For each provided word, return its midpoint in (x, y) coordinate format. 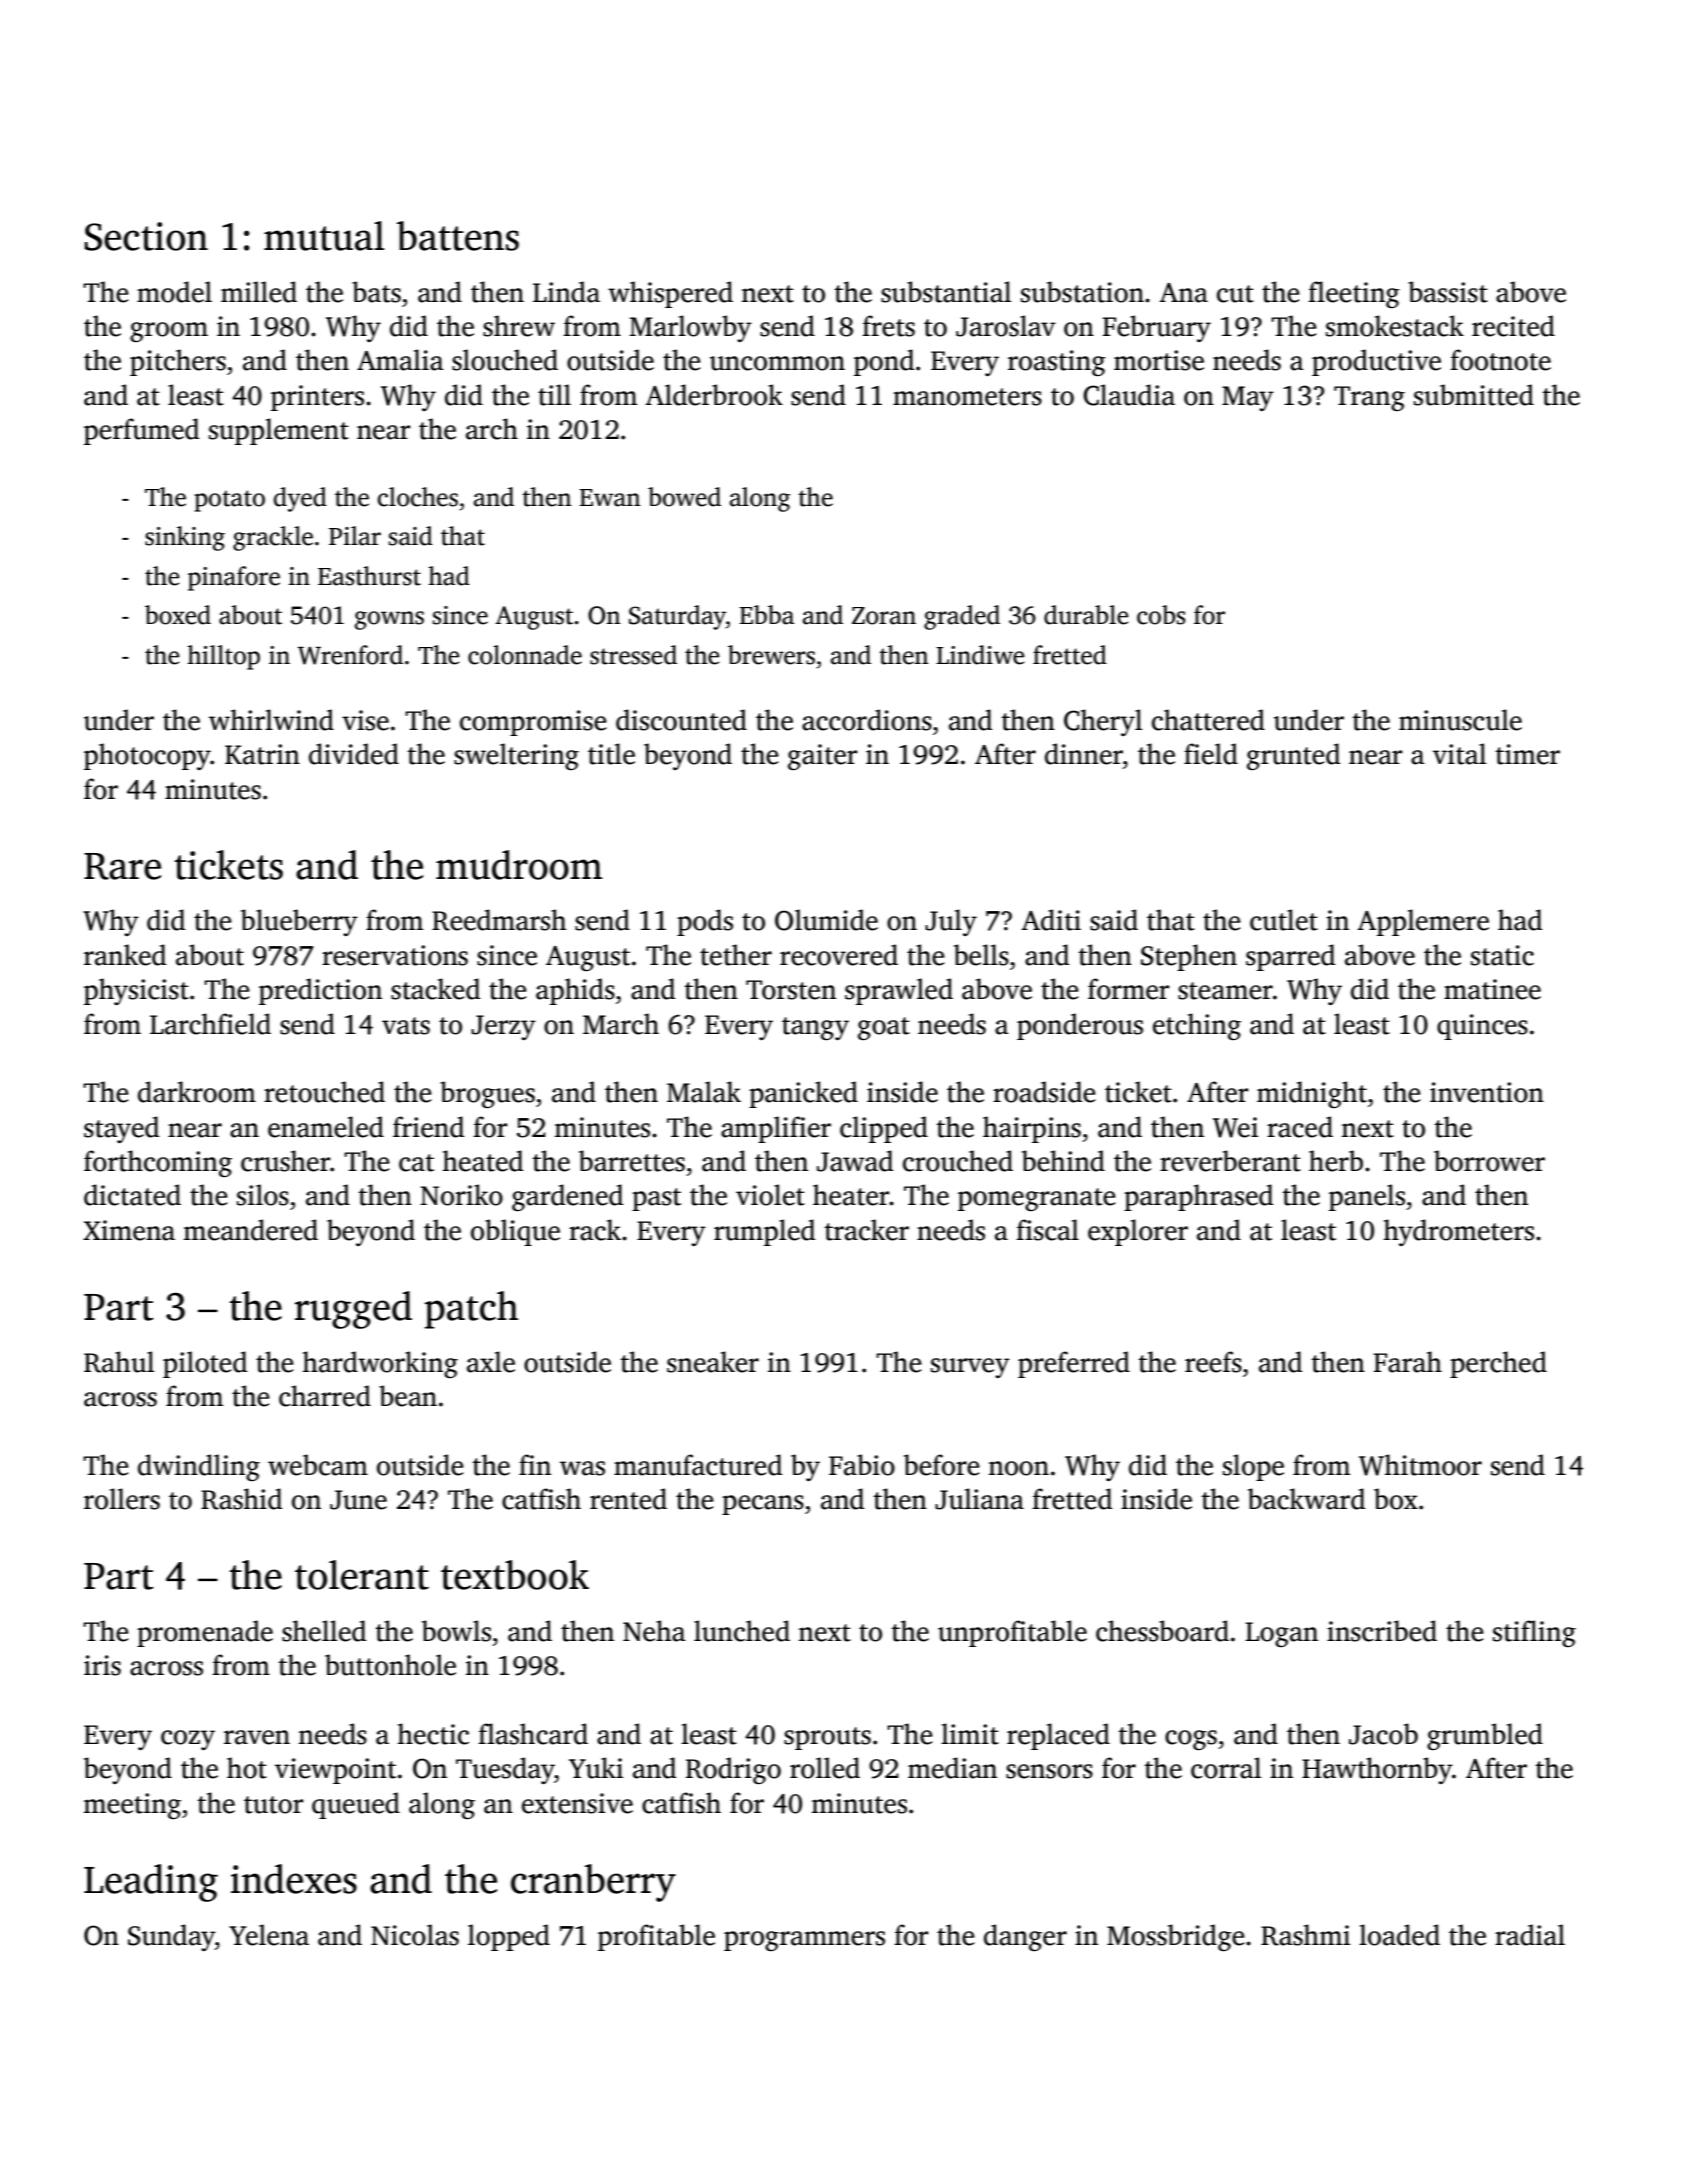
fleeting (1354, 294)
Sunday (171, 1937)
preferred (1074, 1364)
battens (458, 236)
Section (146, 236)
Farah (1407, 1362)
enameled (326, 1127)
